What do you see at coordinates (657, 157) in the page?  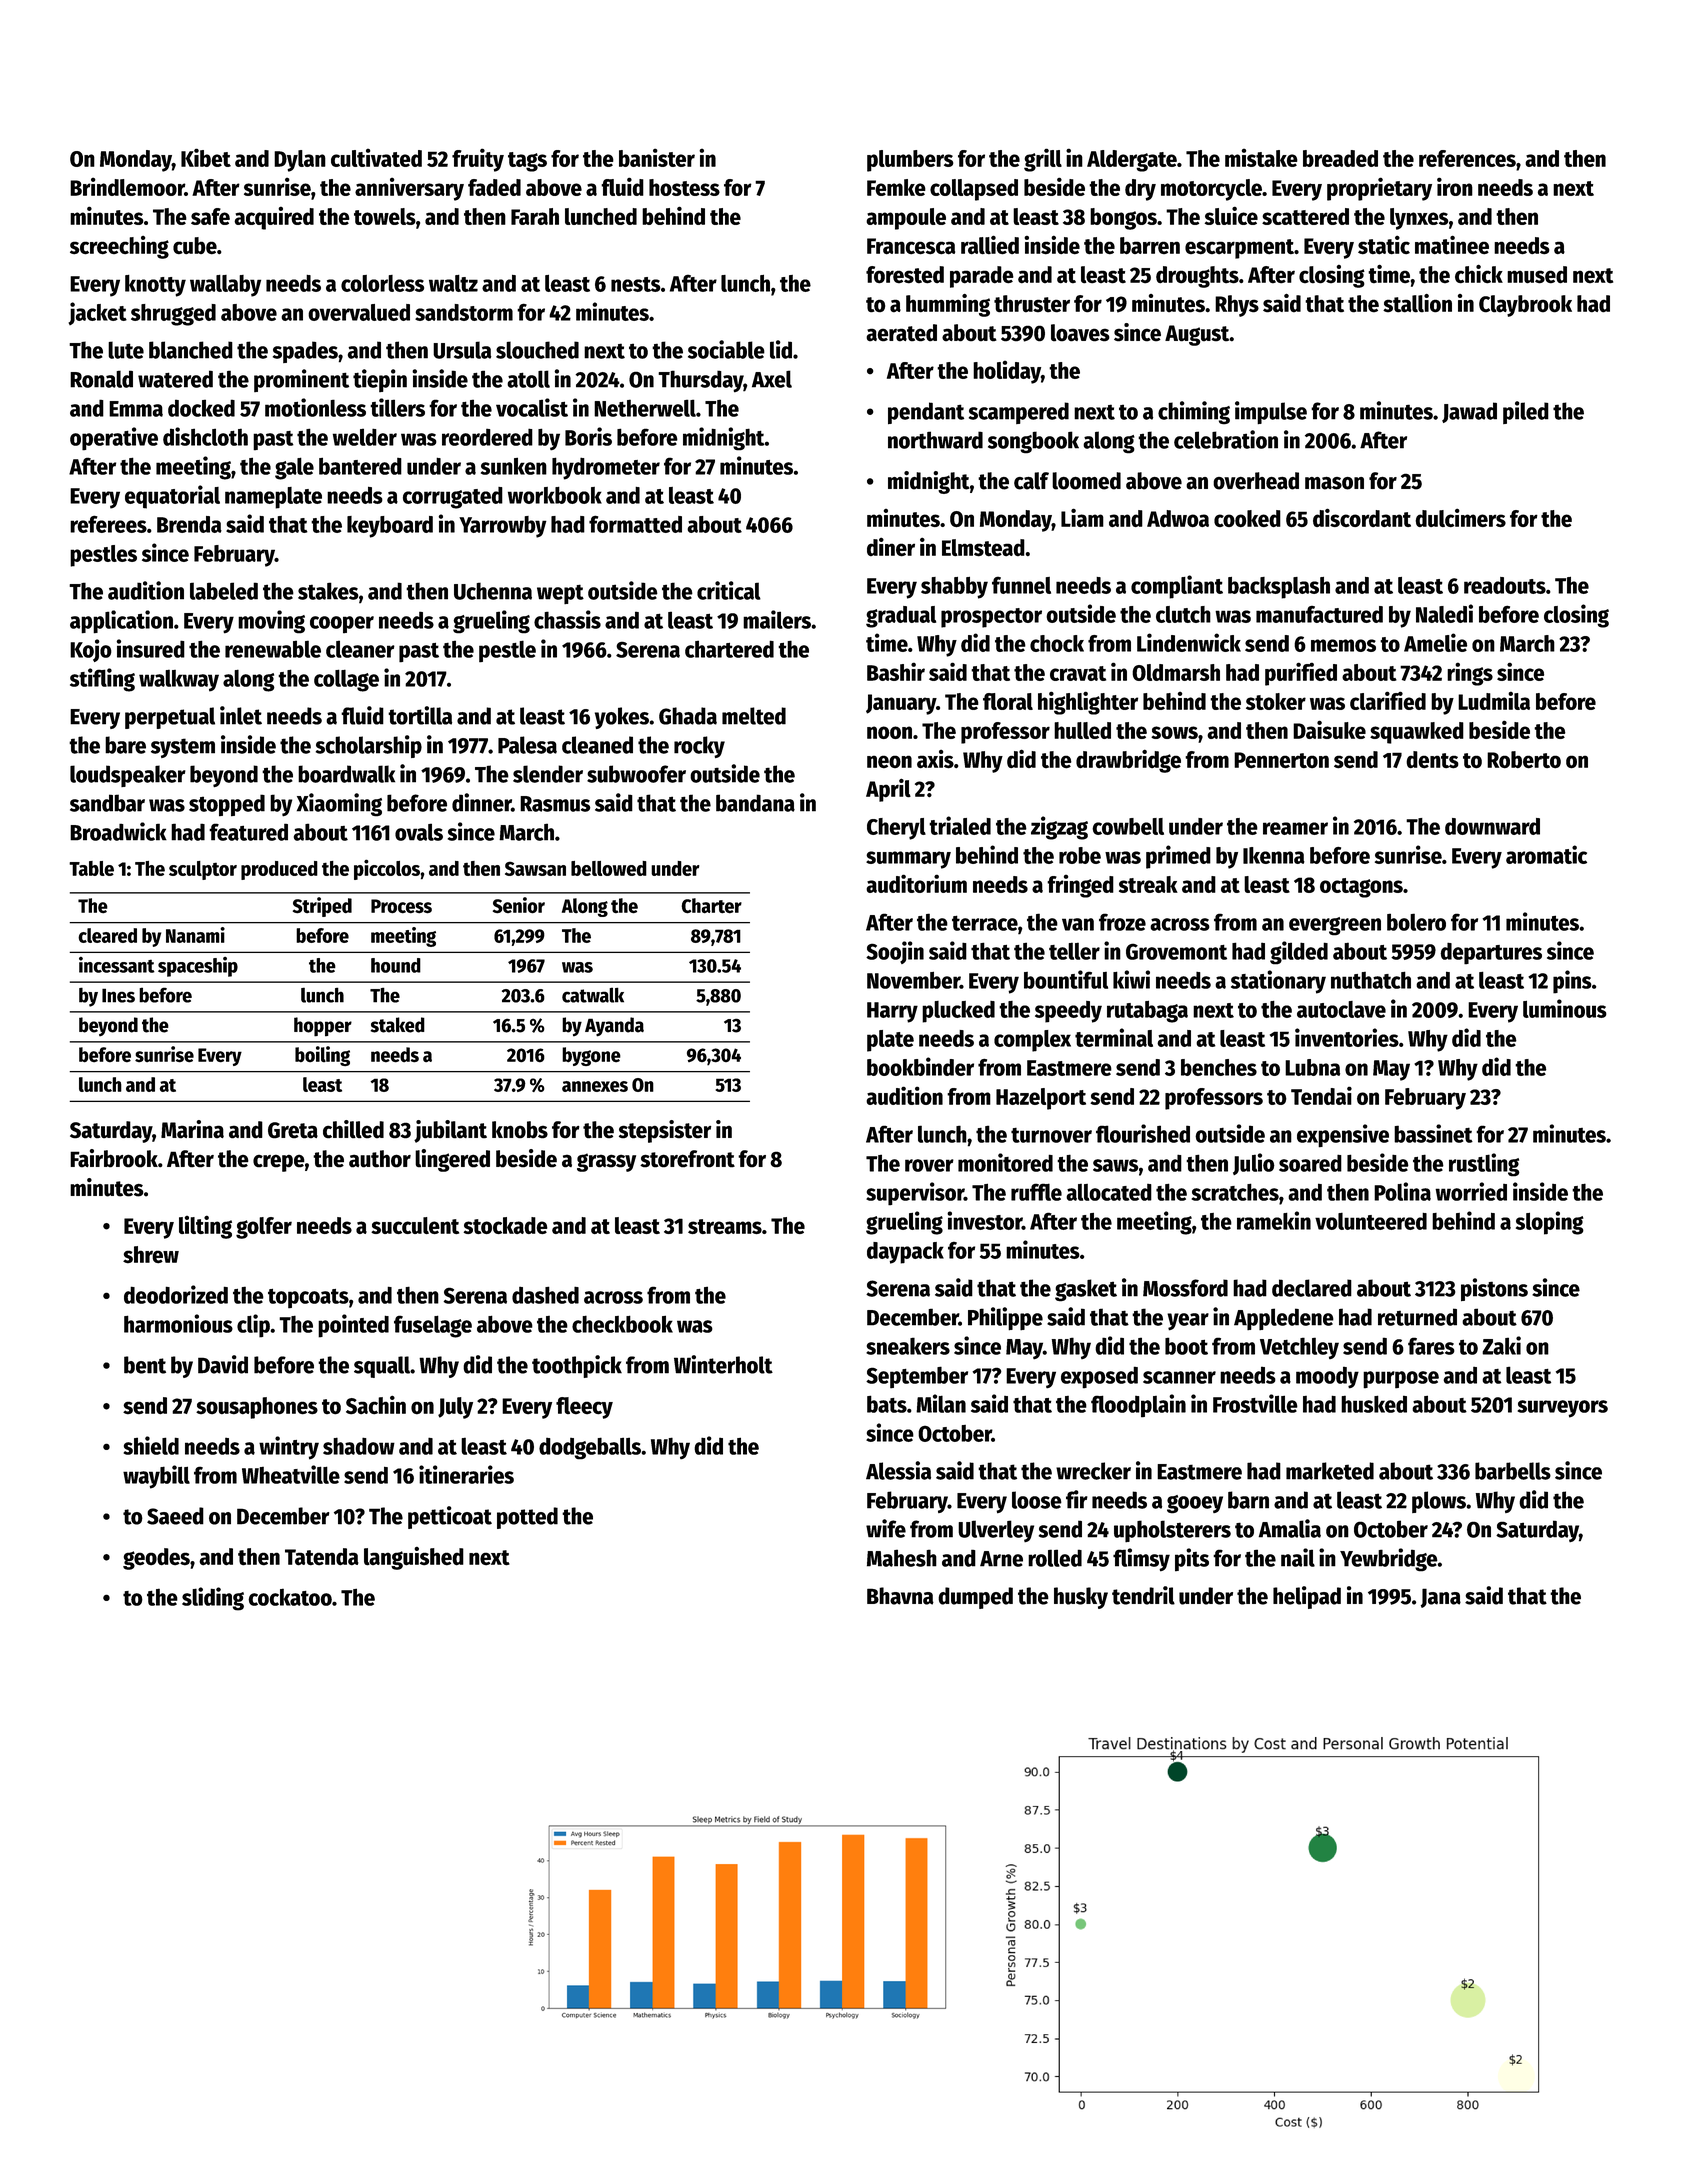 I see `banister` at bounding box center [657, 157].
